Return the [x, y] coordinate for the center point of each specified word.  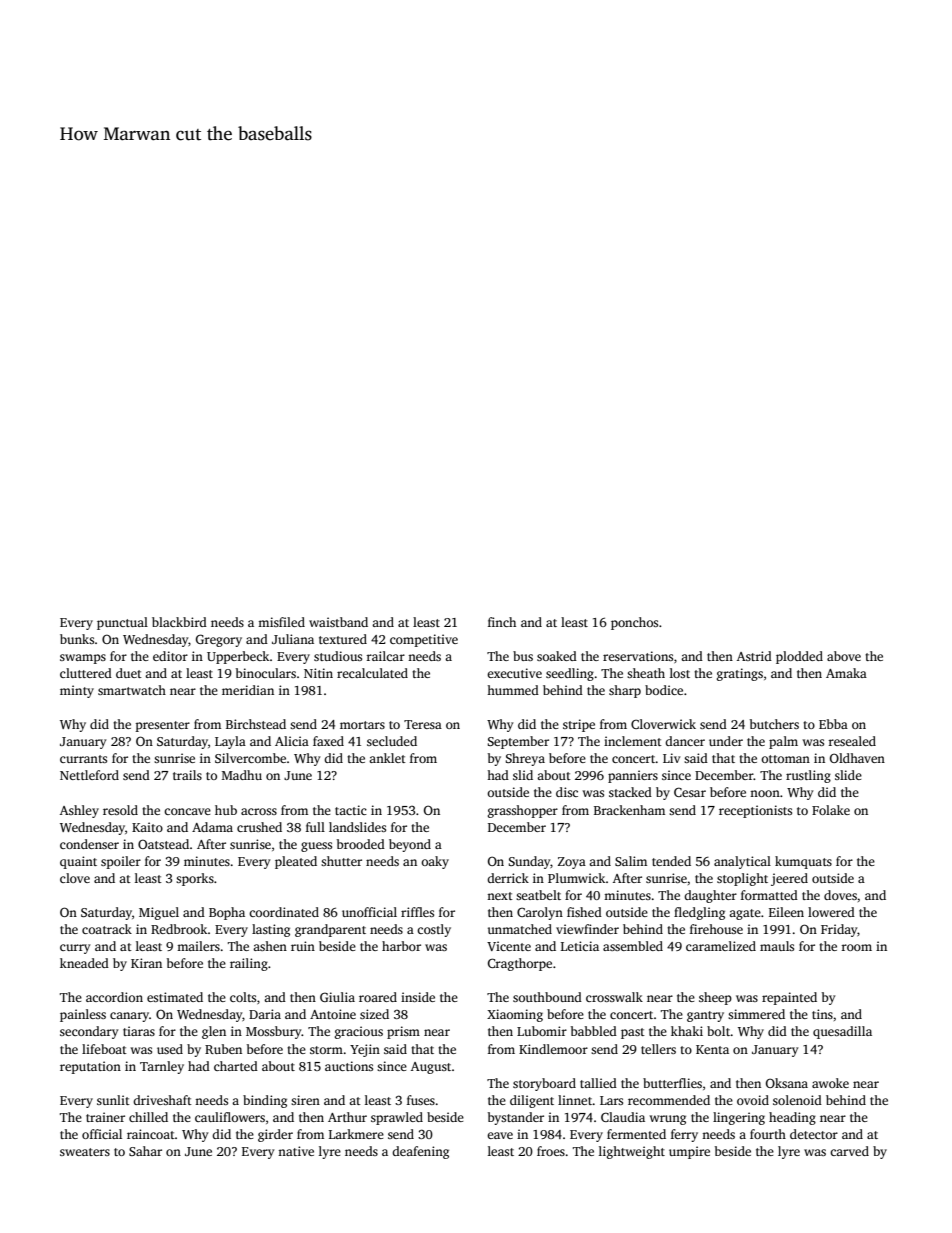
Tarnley [162, 1067]
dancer [685, 741]
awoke [830, 1083]
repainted [789, 998]
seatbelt [538, 895]
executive [514, 673]
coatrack [107, 929]
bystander [516, 1118]
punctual [122, 623]
